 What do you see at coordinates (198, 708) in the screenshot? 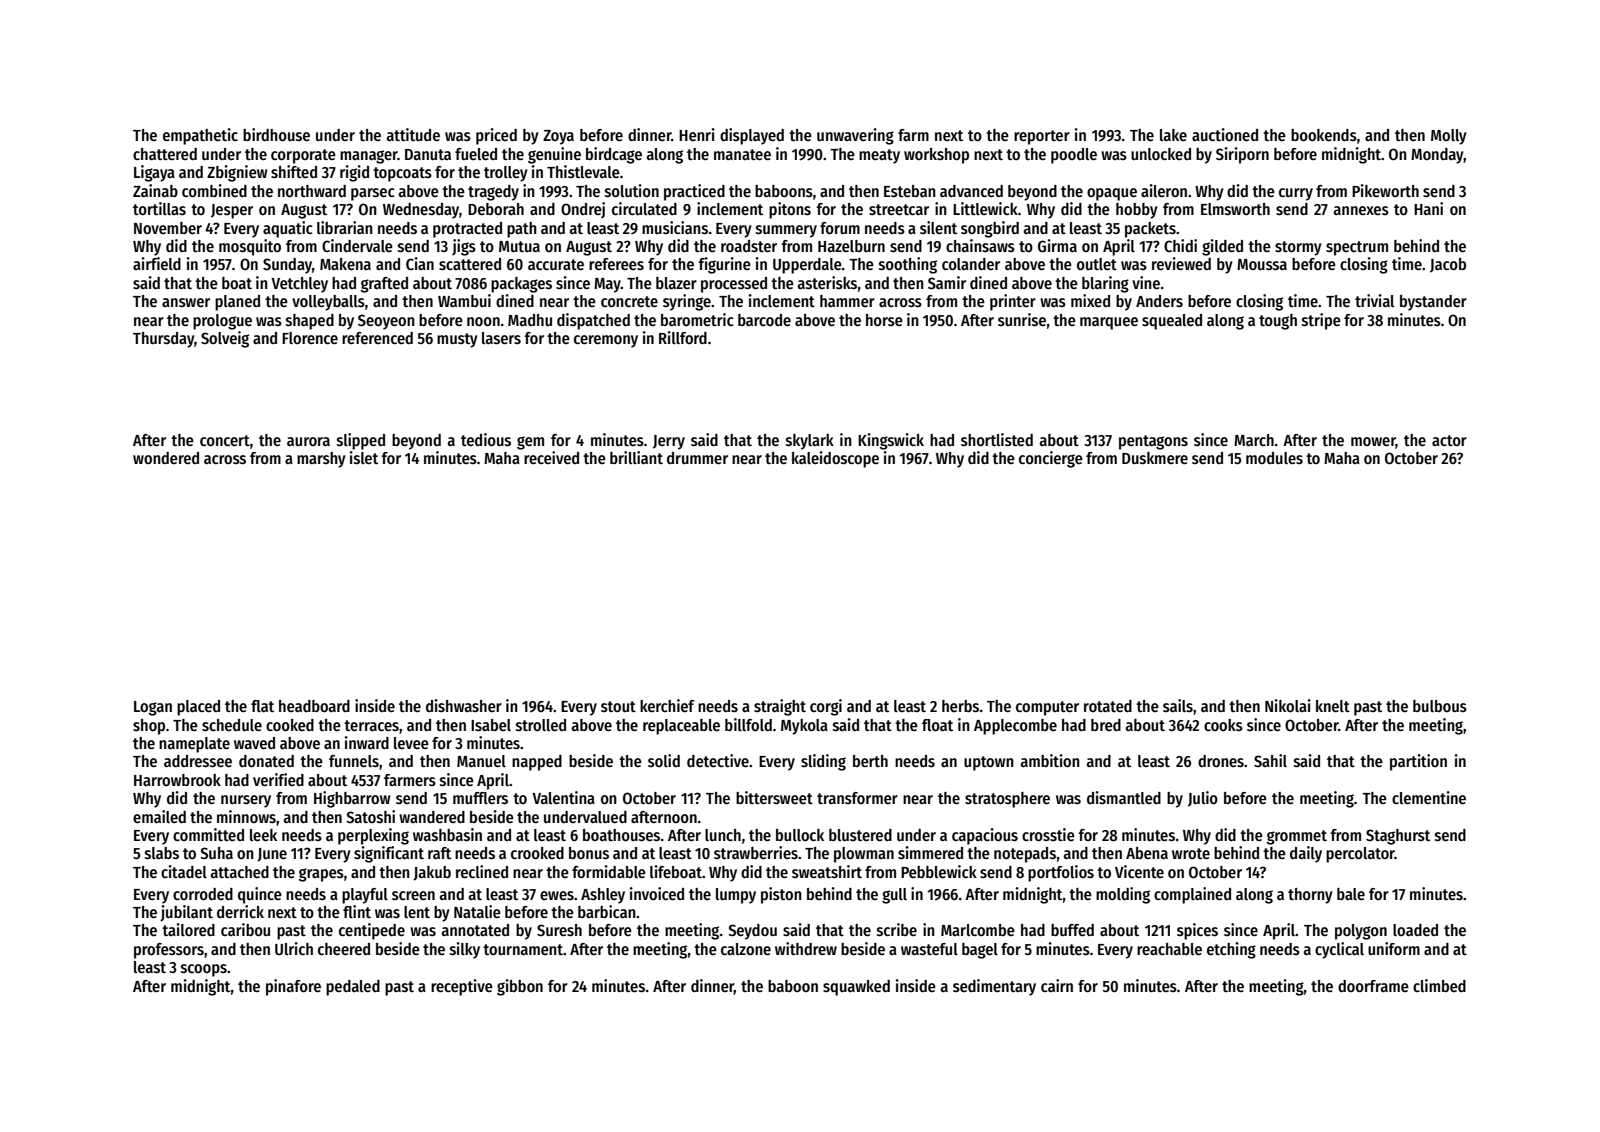
I see `placed` at bounding box center [198, 708].
